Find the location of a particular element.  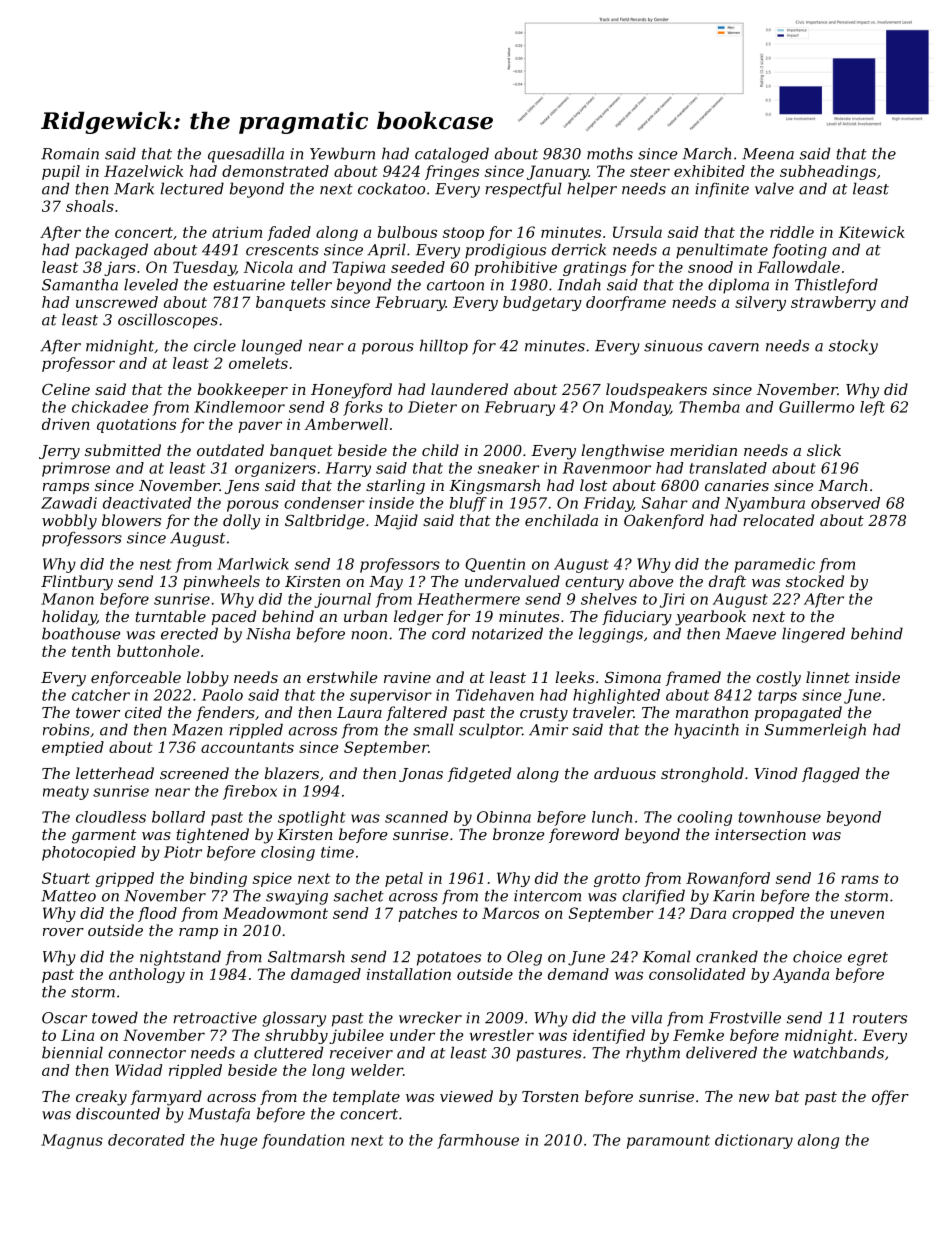

stocky is located at coordinates (853, 347).
